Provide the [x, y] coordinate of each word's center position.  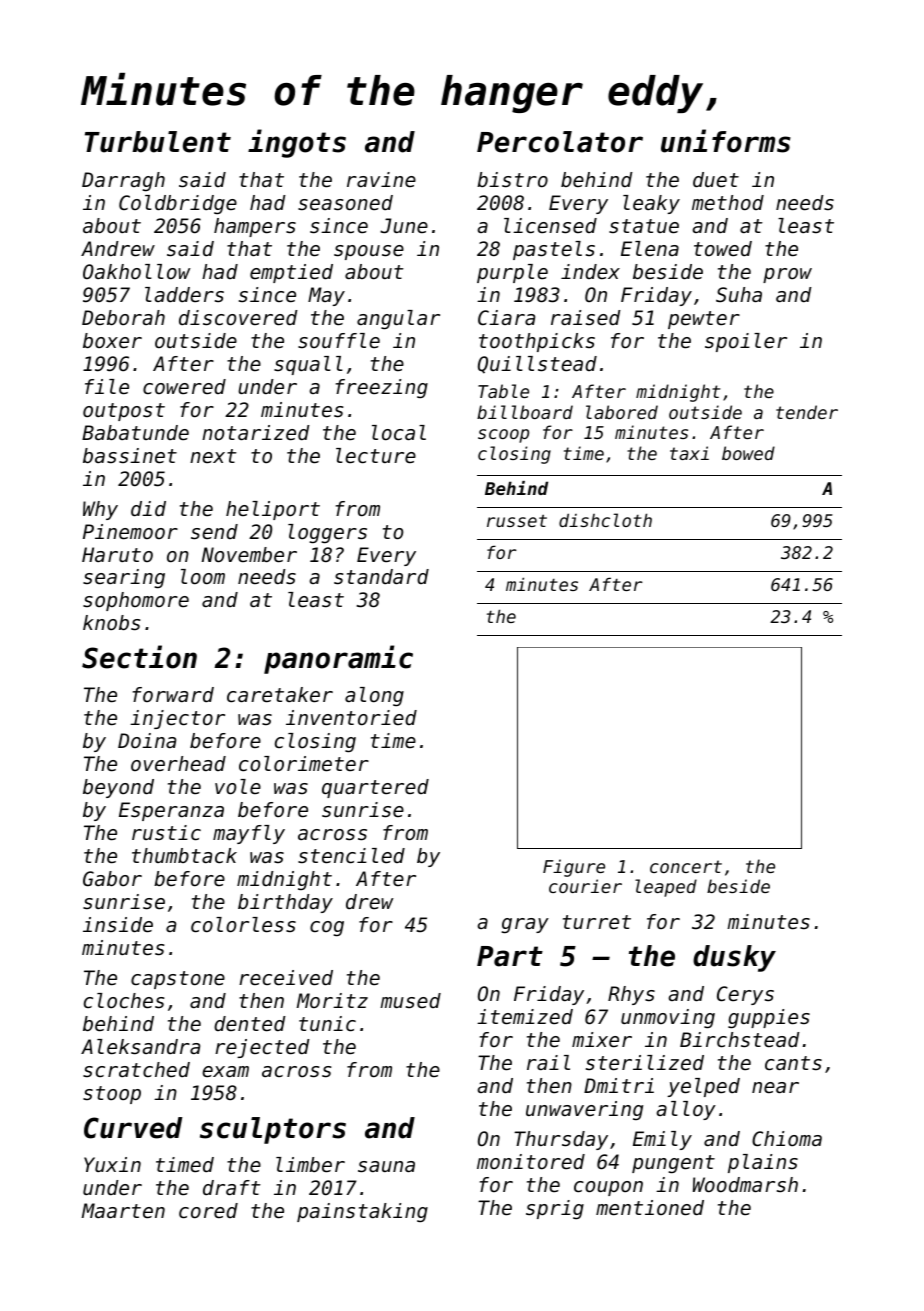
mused [410, 1001]
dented [250, 1024]
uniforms [726, 141]
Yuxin [112, 1164]
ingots [297, 143]
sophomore [136, 601]
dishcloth [605, 520]
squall [308, 365]
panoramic [338, 659]
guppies [769, 1018]
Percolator [560, 142]
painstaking [362, 1212]
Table [503, 391]
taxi [689, 453]
